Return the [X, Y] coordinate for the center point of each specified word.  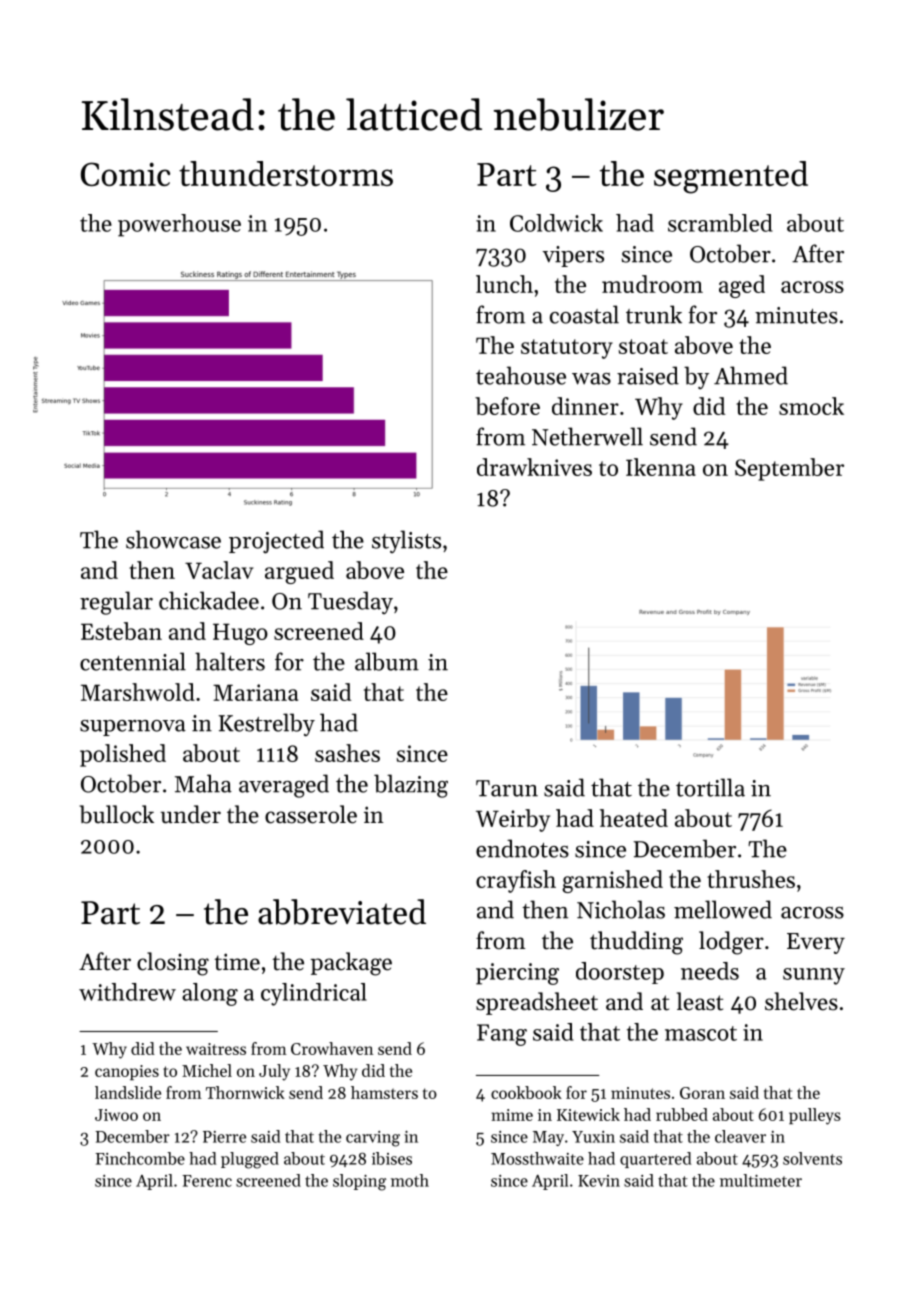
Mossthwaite [537, 1158]
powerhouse [179, 225]
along [210, 994]
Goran [702, 1093]
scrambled [720, 223]
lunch [504, 284]
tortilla [710, 787]
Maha [203, 783]
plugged [250, 1160]
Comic [125, 174]
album [387, 661]
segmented [731, 177]
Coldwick [556, 223]
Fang [502, 1035]
